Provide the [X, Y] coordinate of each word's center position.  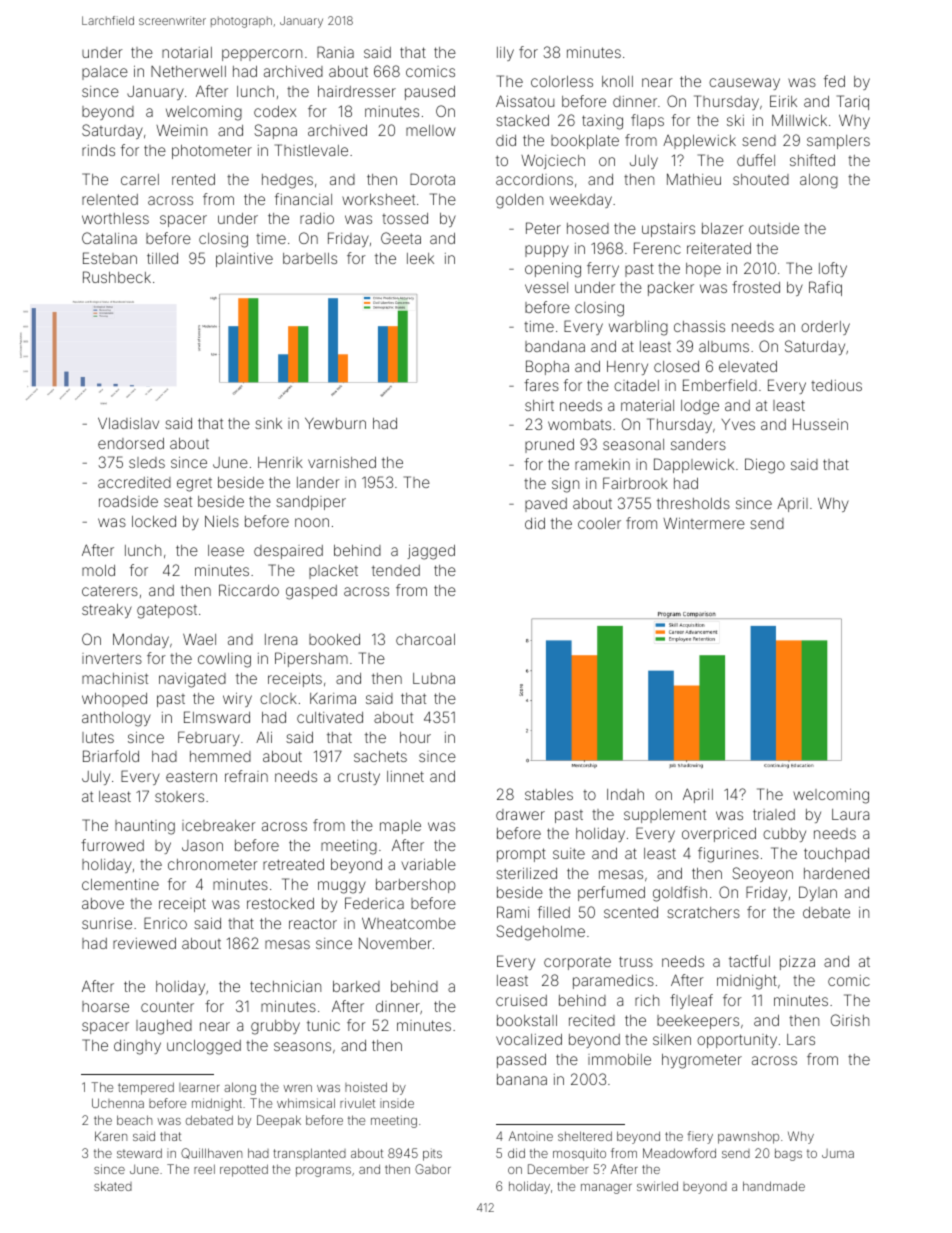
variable [428, 864]
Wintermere [704, 523]
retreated [293, 864]
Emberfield [720, 385]
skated [113, 1186]
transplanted [309, 1154]
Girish [850, 1020]
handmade [774, 1186]
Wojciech [553, 161]
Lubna [434, 678]
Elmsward [217, 717]
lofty [833, 269]
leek [420, 258]
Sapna [275, 131]
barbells [310, 258]
